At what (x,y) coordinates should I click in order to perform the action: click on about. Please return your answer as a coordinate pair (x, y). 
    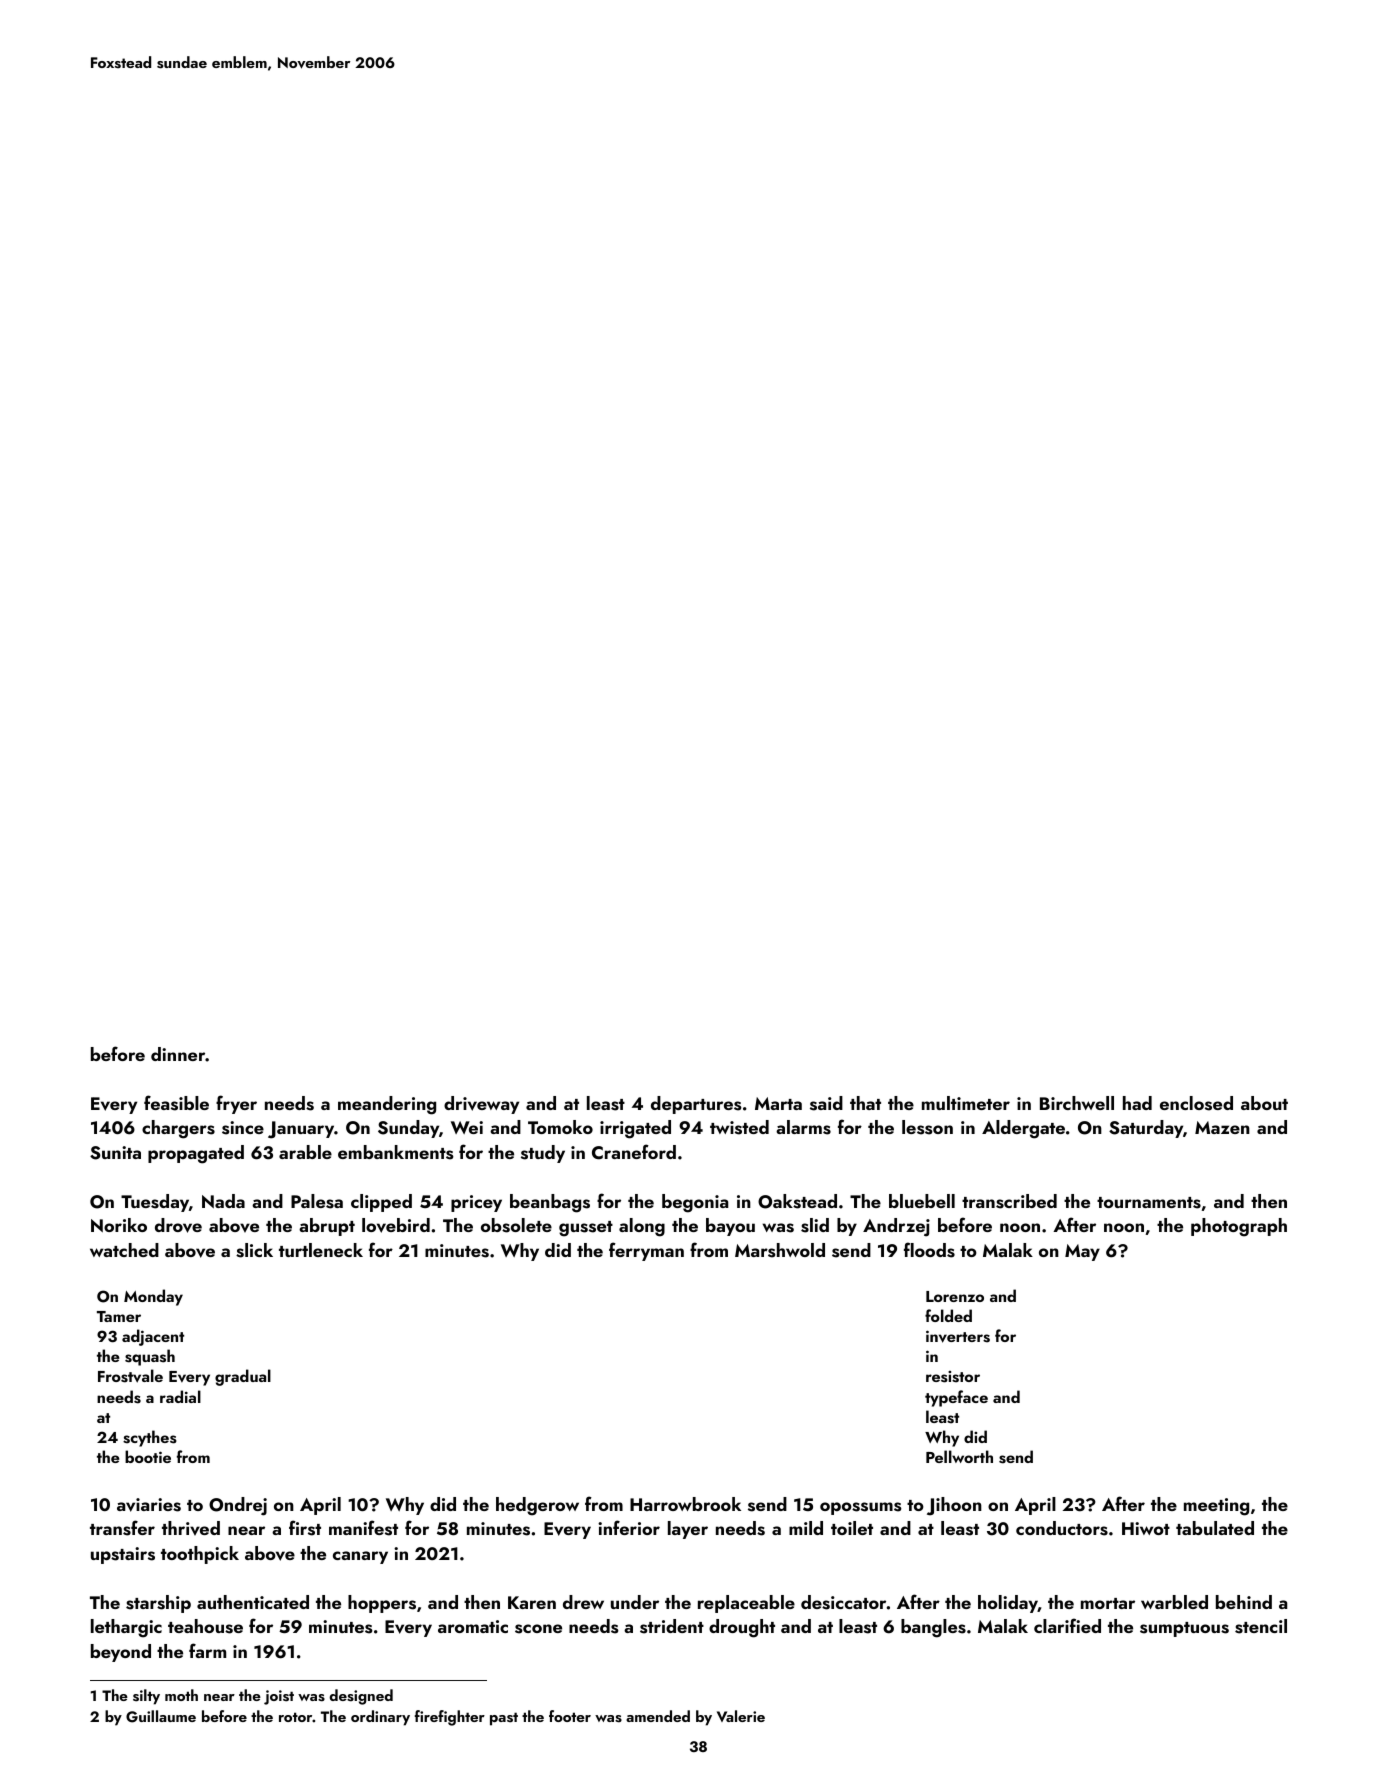
    Looking at the image, I should click on (1264, 1103).
